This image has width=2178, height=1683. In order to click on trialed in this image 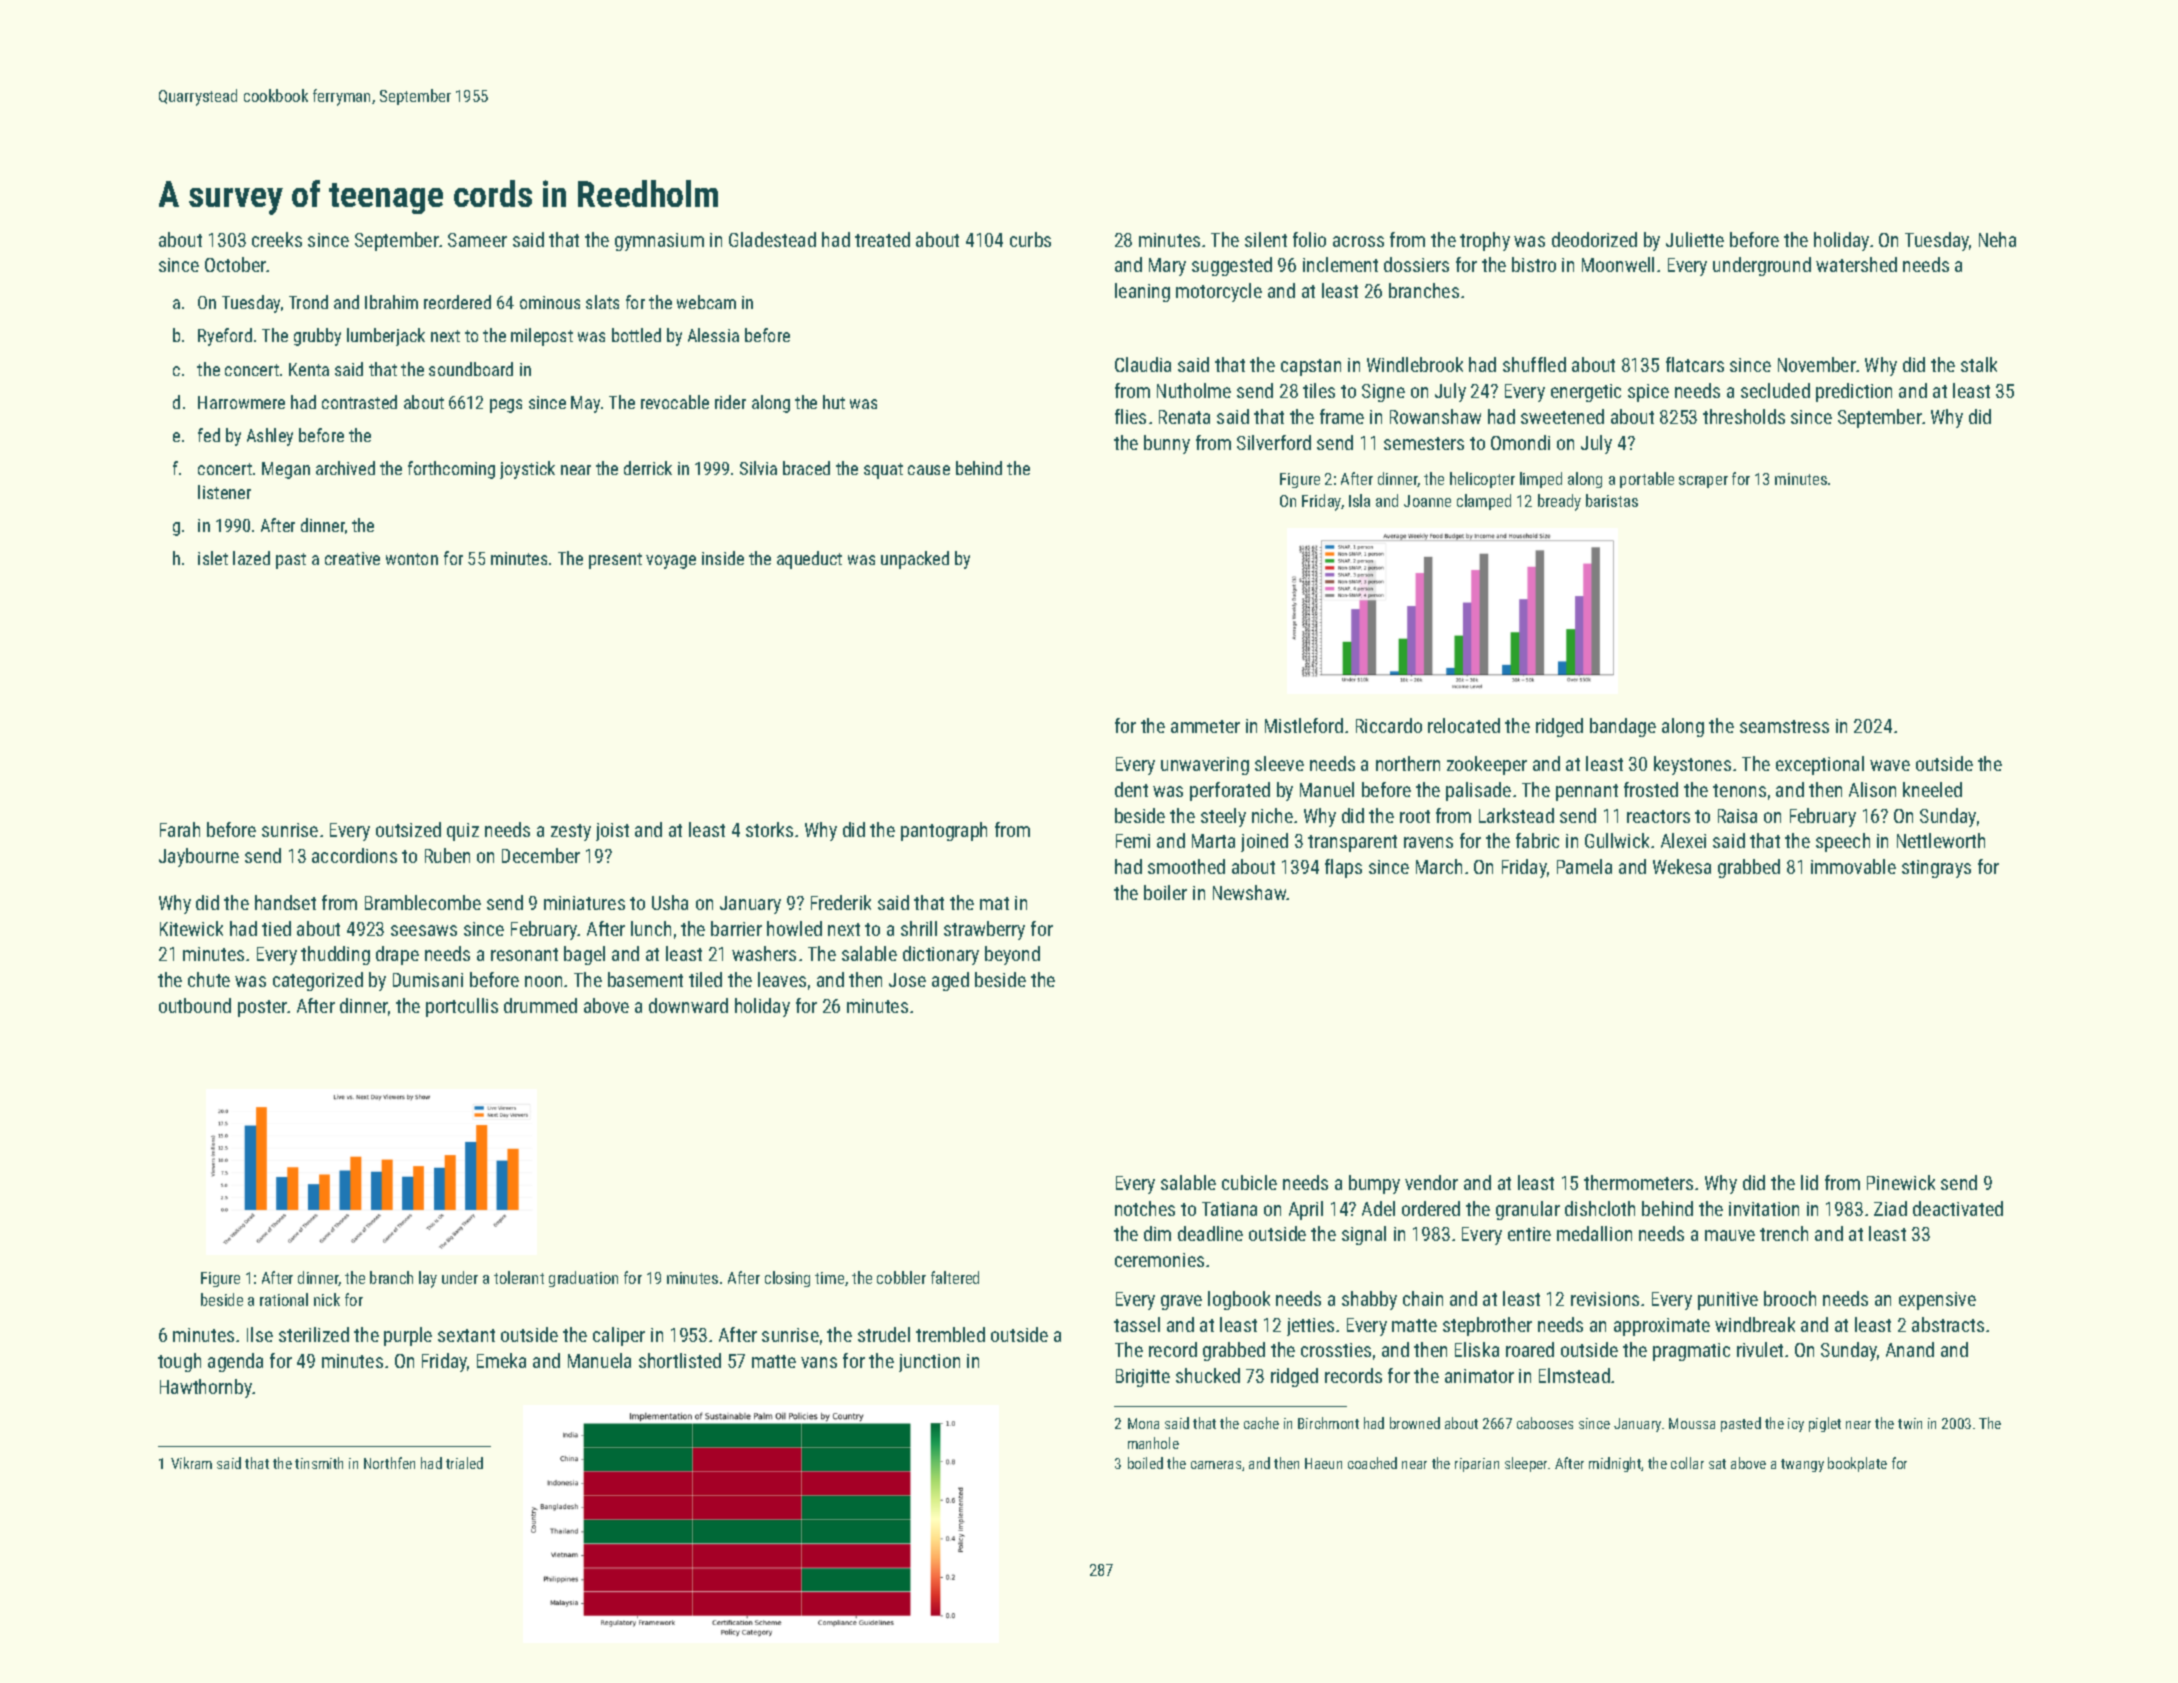, I will do `click(464, 1463)`.
